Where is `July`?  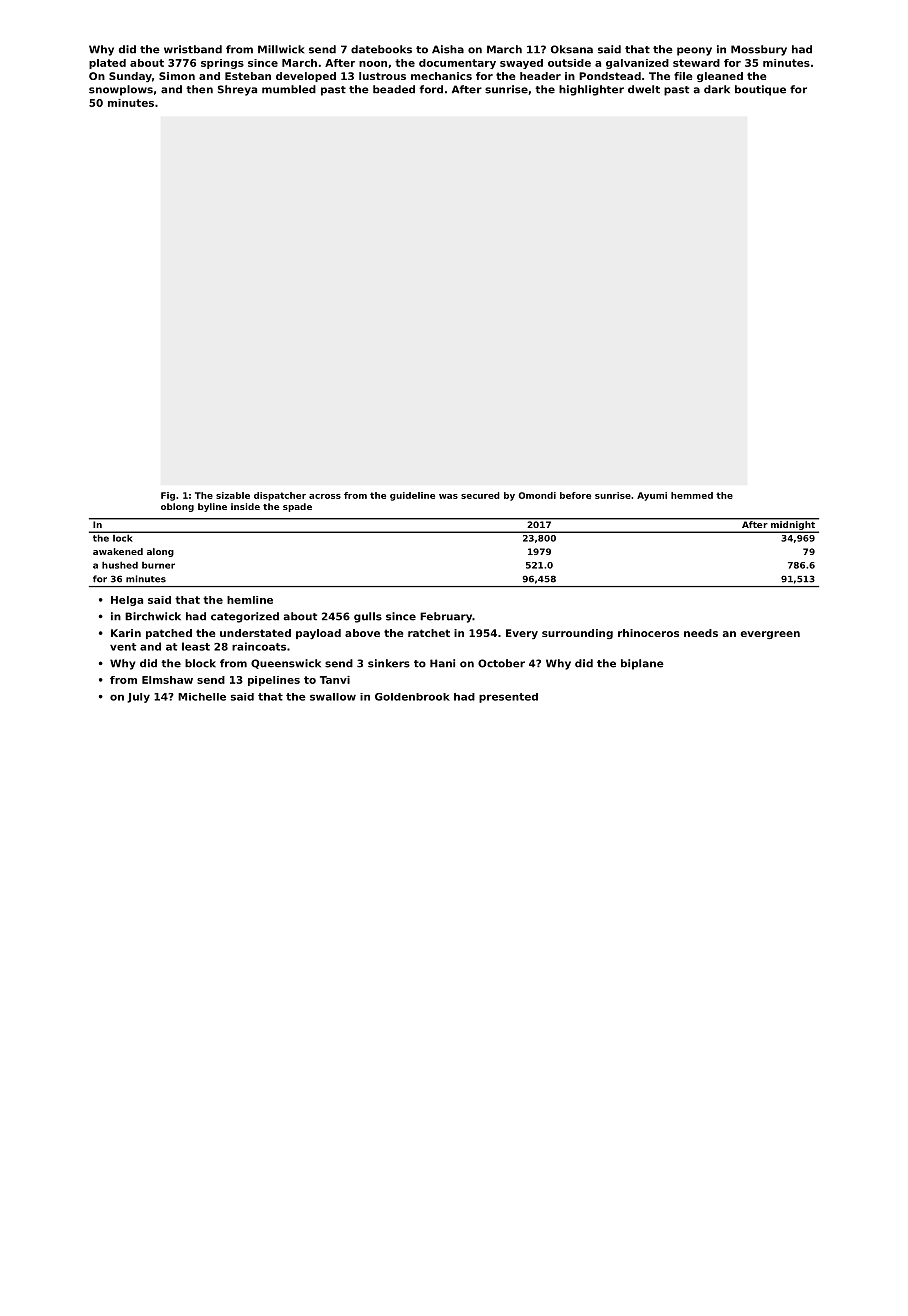
July is located at coordinates (138, 698).
